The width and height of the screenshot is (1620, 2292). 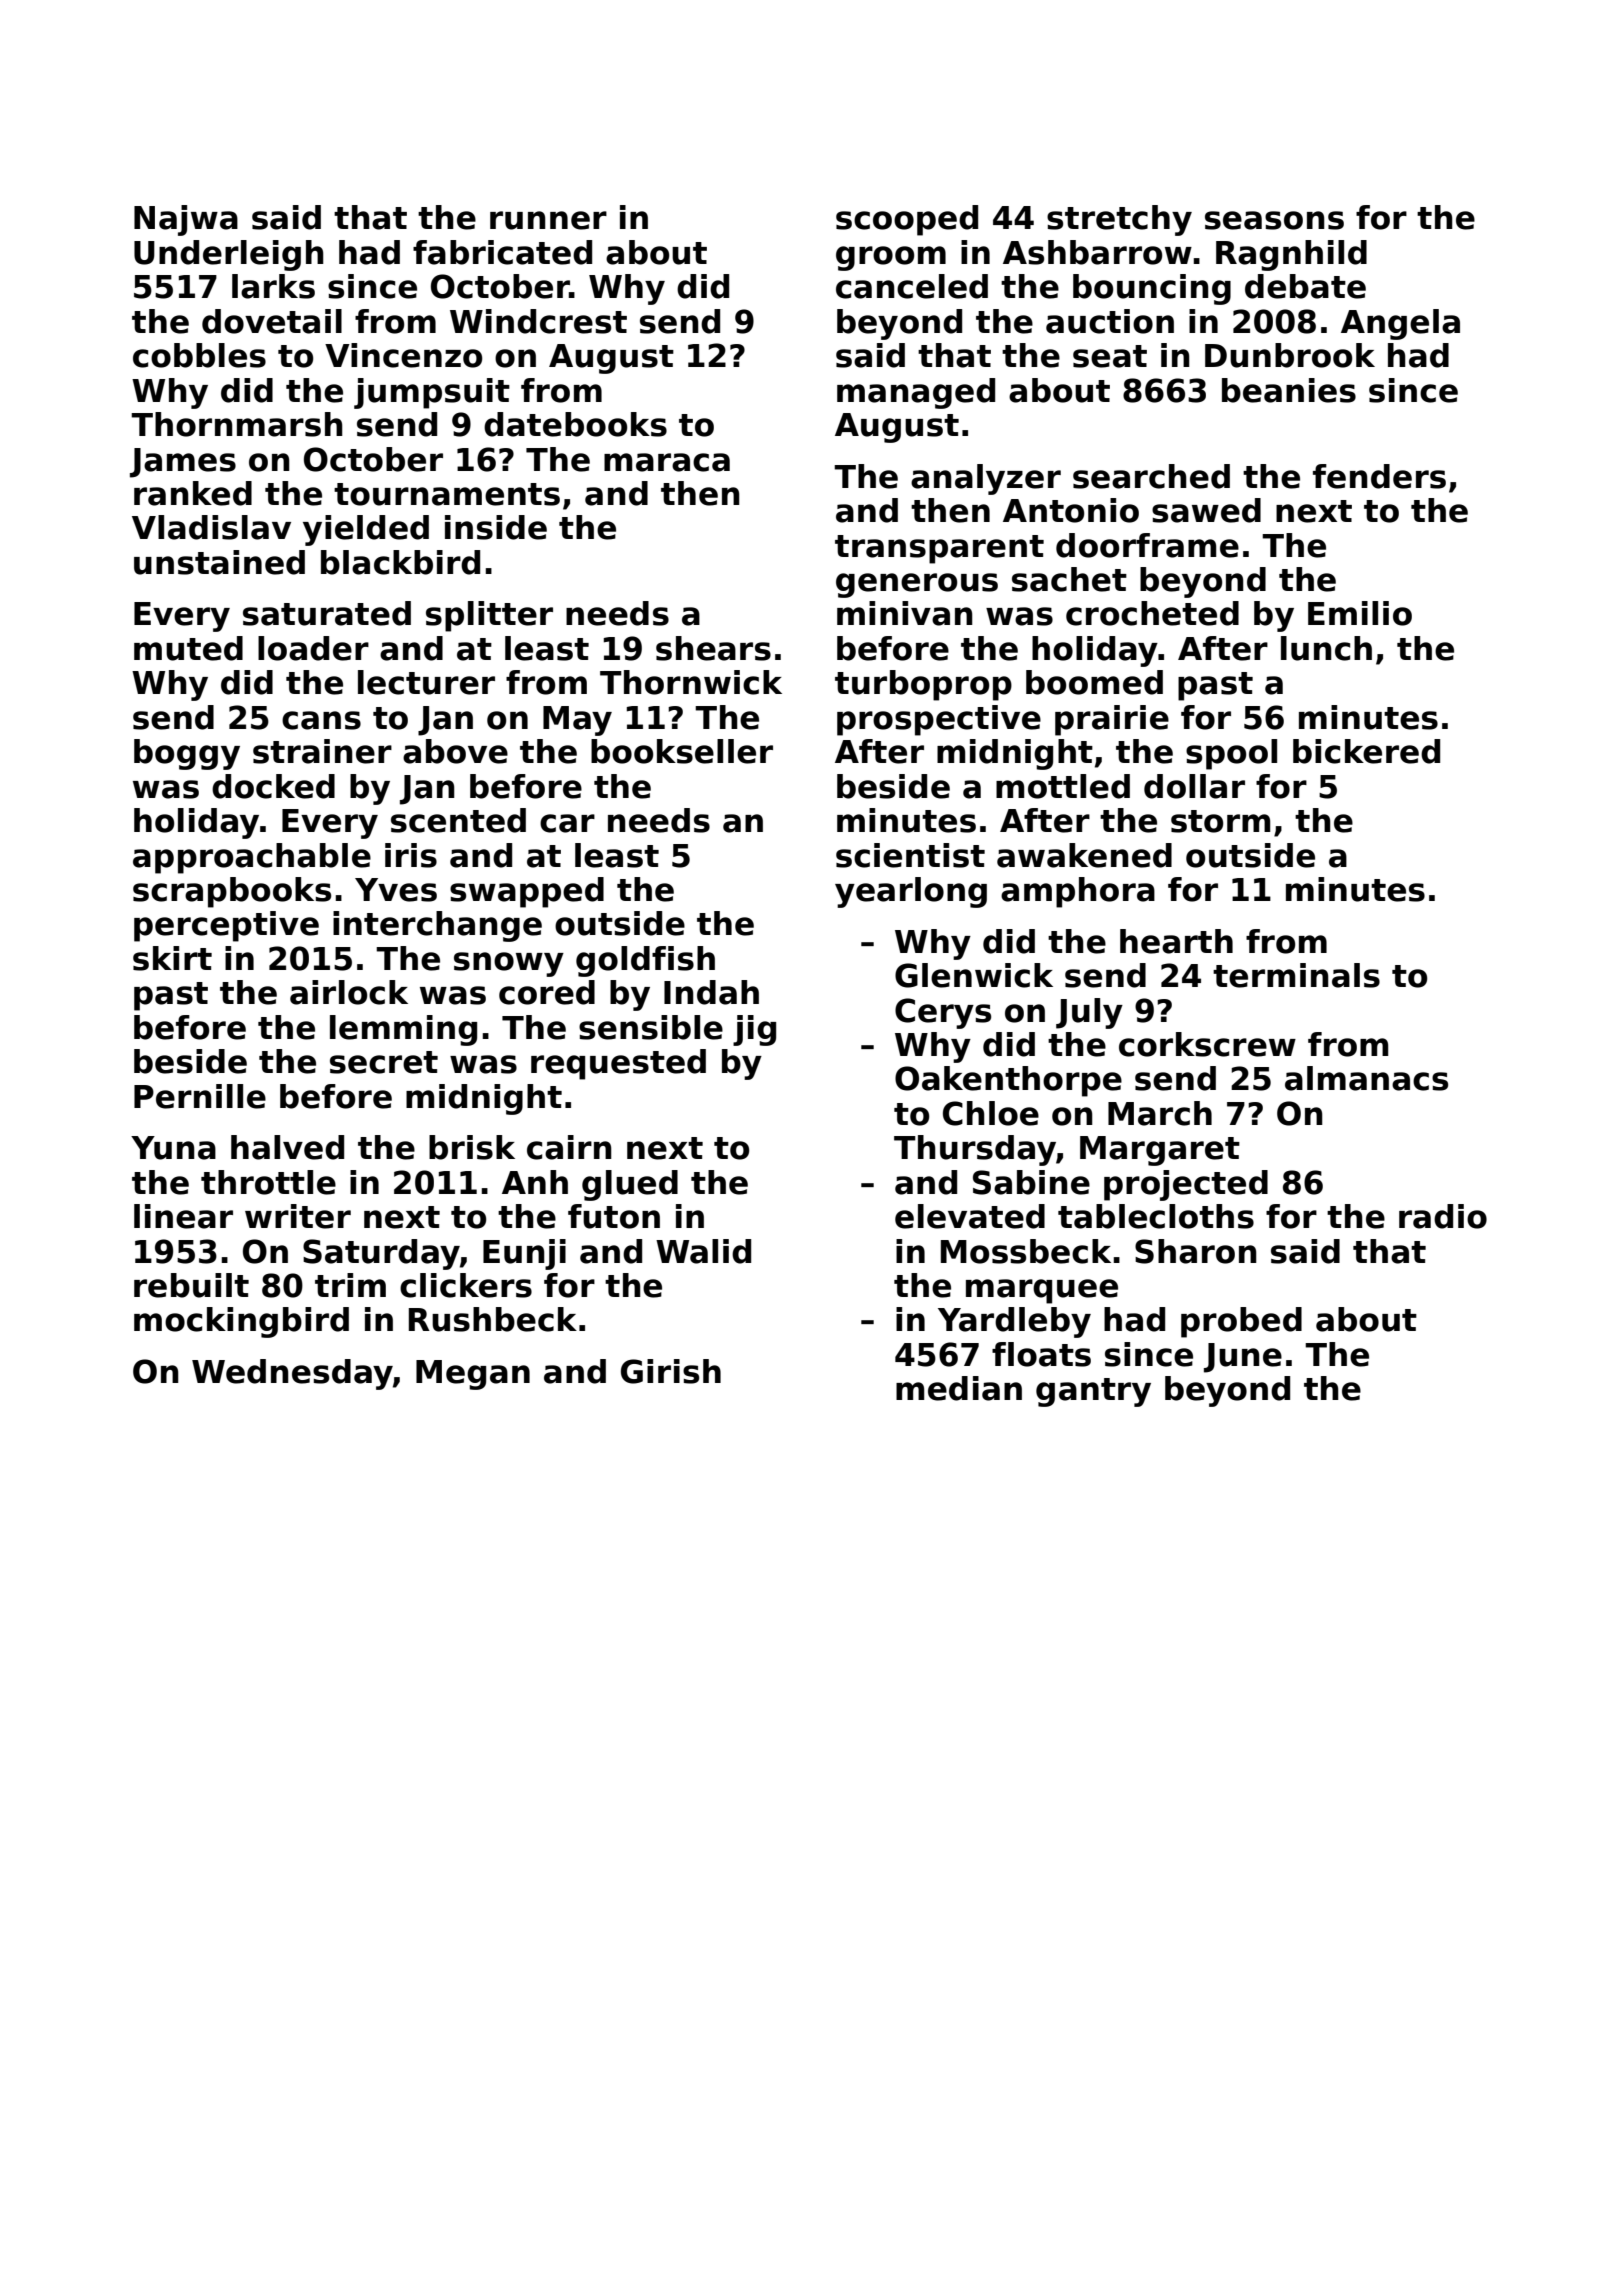 I want to click on awakened, so click(x=1084, y=855).
